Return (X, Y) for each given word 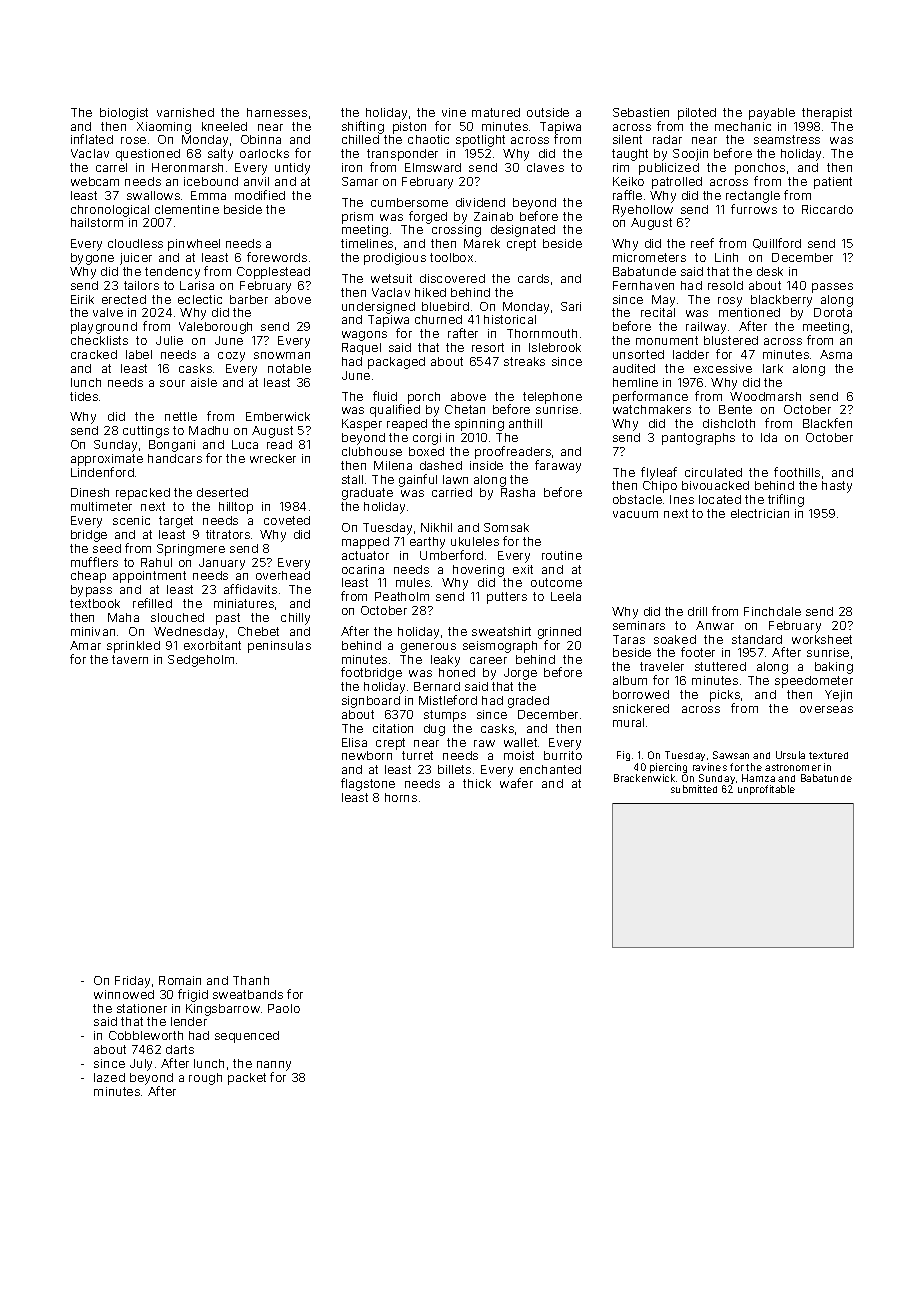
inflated (92, 139)
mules (413, 582)
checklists (99, 340)
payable (772, 114)
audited (634, 368)
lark (773, 368)
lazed (109, 1077)
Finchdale (772, 611)
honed (457, 672)
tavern (130, 659)
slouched (177, 617)
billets (454, 769)
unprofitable (766, 790)
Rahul (156, 562)
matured (496, 112)
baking (834, 668)
